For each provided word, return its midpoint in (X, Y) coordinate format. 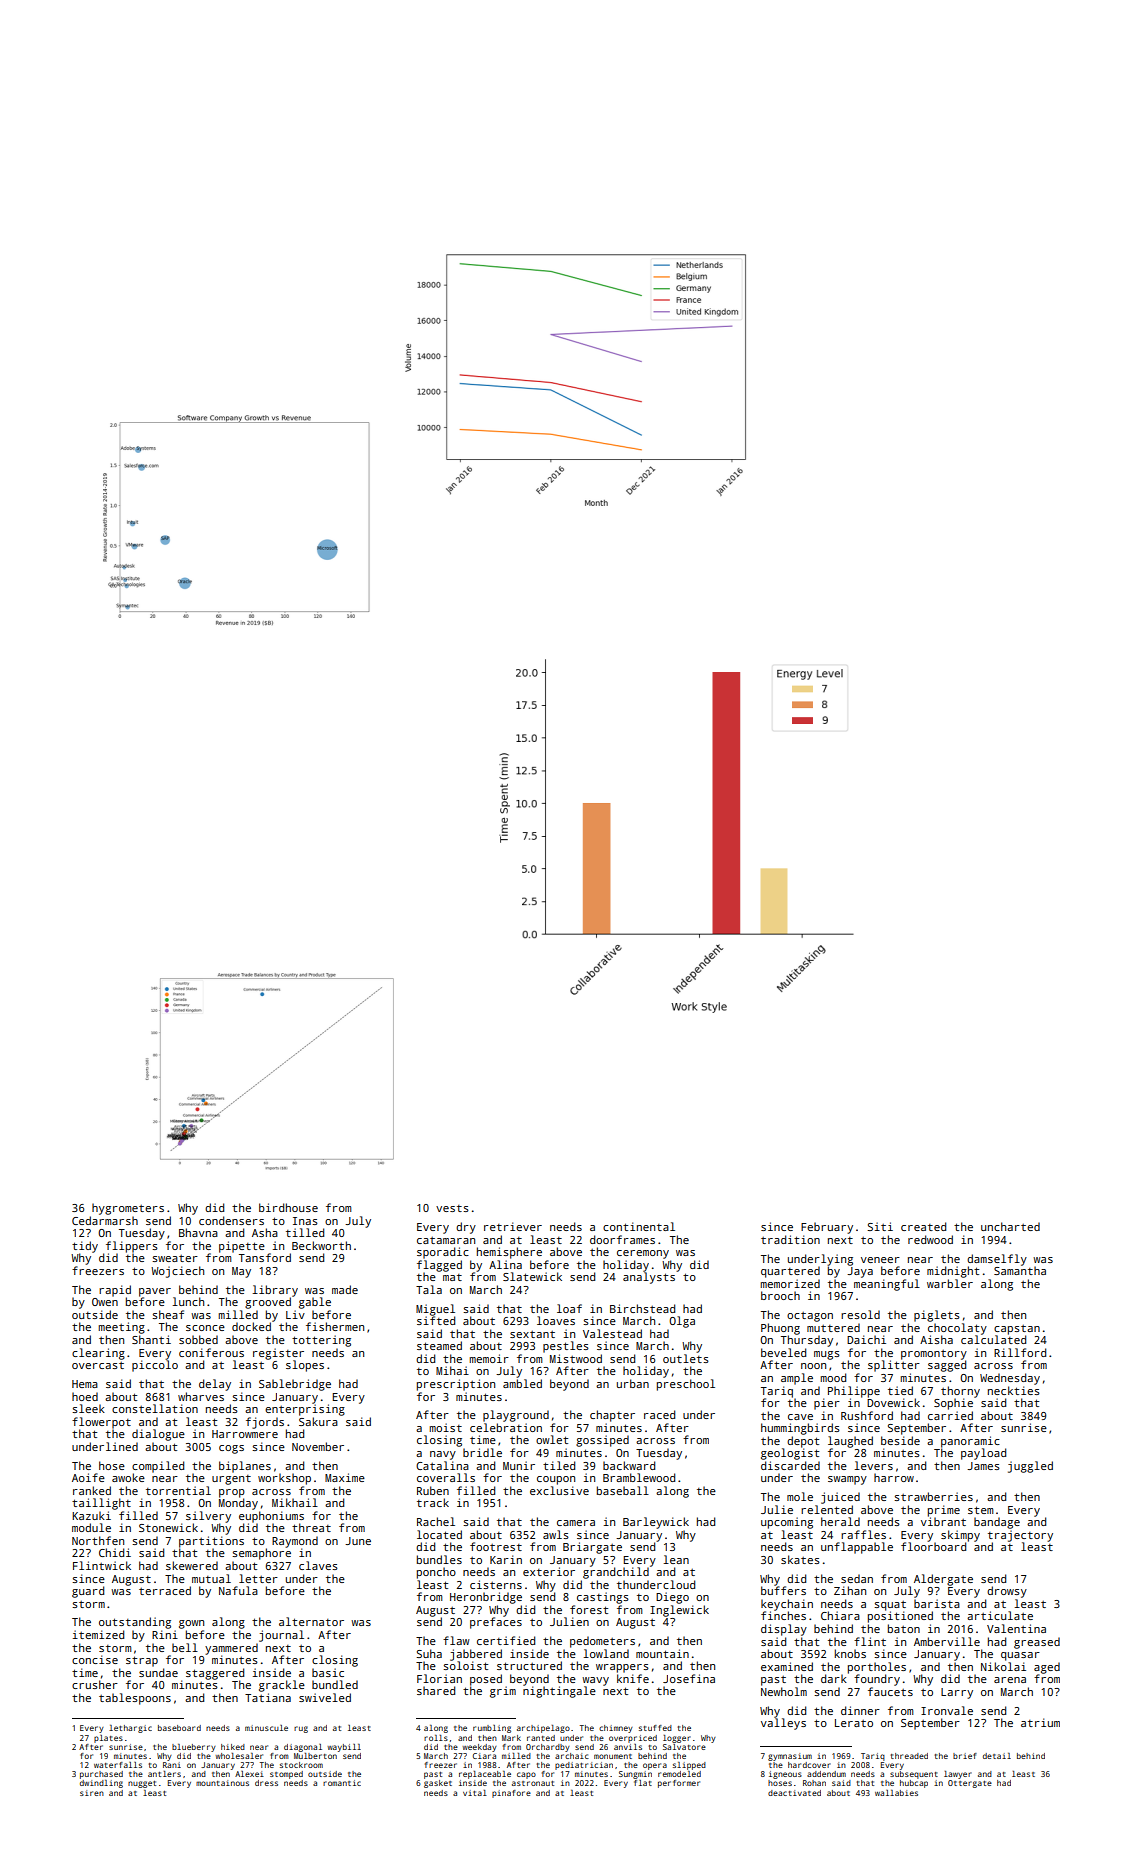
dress (266, 1783)
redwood (930, 1239)
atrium (1040, 1722)
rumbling (492, 1729)
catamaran (446, 1240)
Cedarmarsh (105, 1220)
